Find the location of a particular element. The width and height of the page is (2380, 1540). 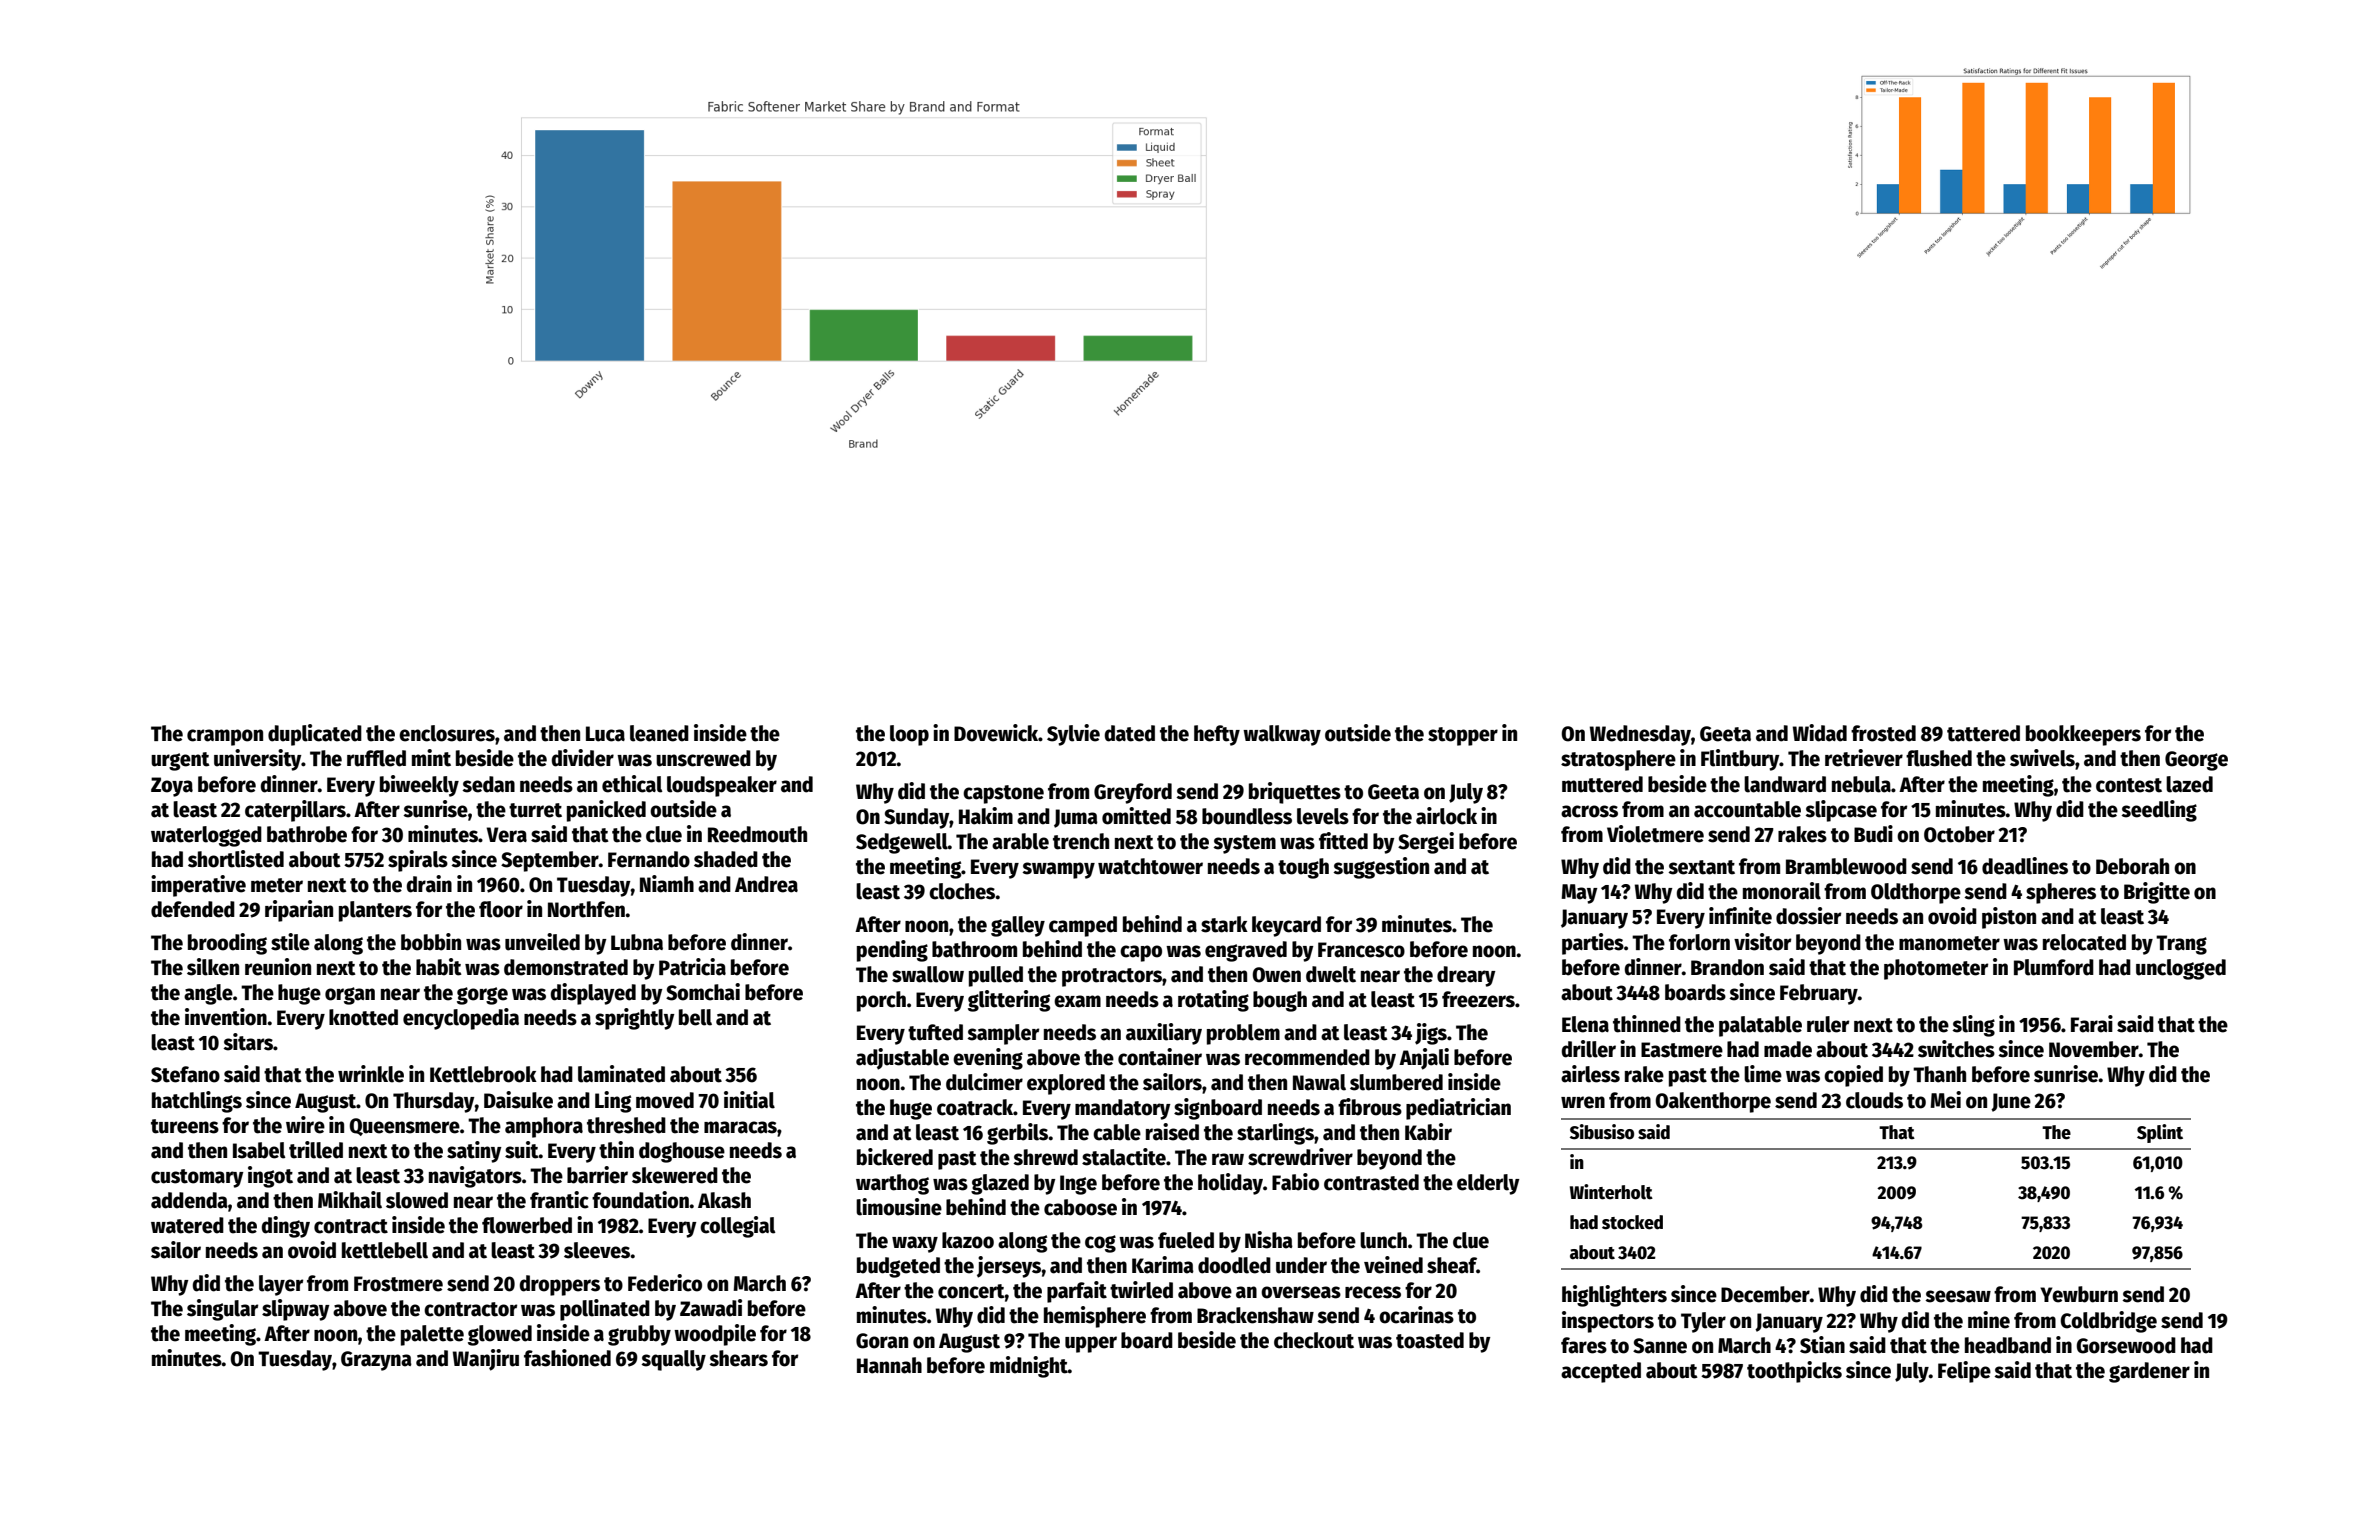

gardener is located at coordinates (2149, 1372).
